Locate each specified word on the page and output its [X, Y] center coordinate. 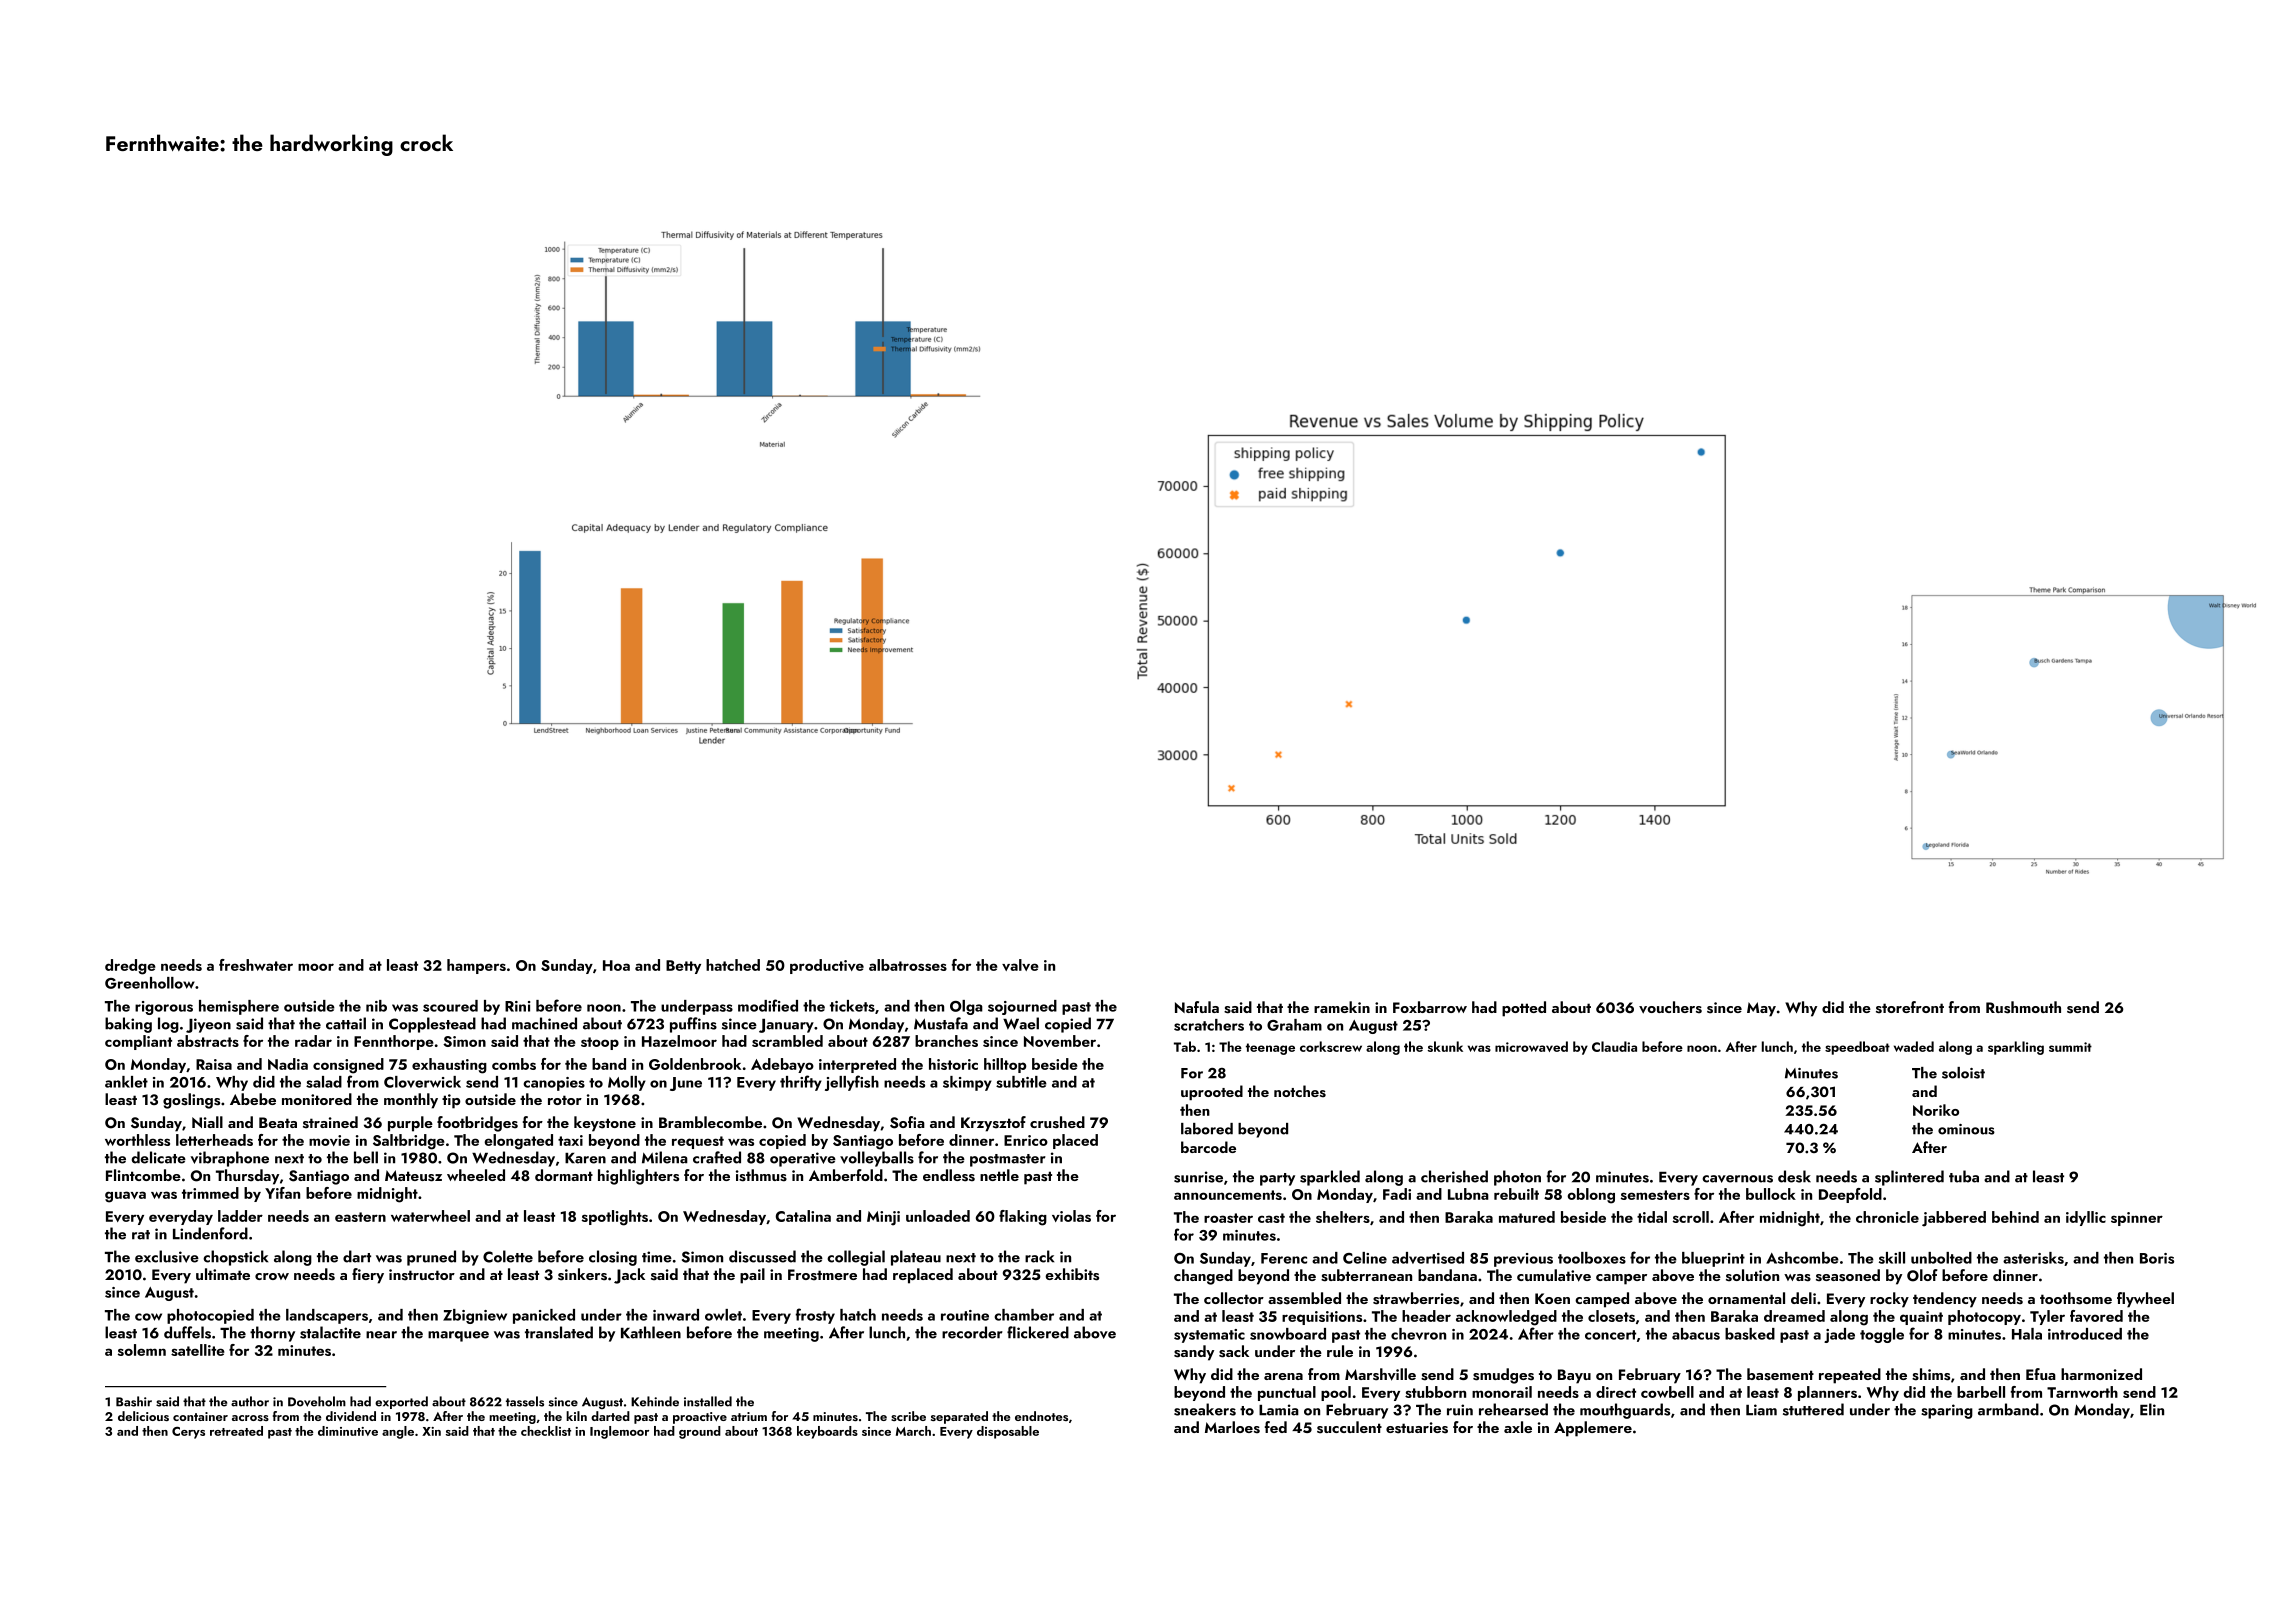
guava [125, 1197]
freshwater [256, 965]
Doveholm [317, 1401]
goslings [191, 1101]
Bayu [1574, 1376]
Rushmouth [2023, 1007]
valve [1020, 965]
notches [1300, 1091]
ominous [1966, 1129]
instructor [422, 1275]
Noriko [1936, 1110]
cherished [1454, 1176]
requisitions [1322, 1318]
